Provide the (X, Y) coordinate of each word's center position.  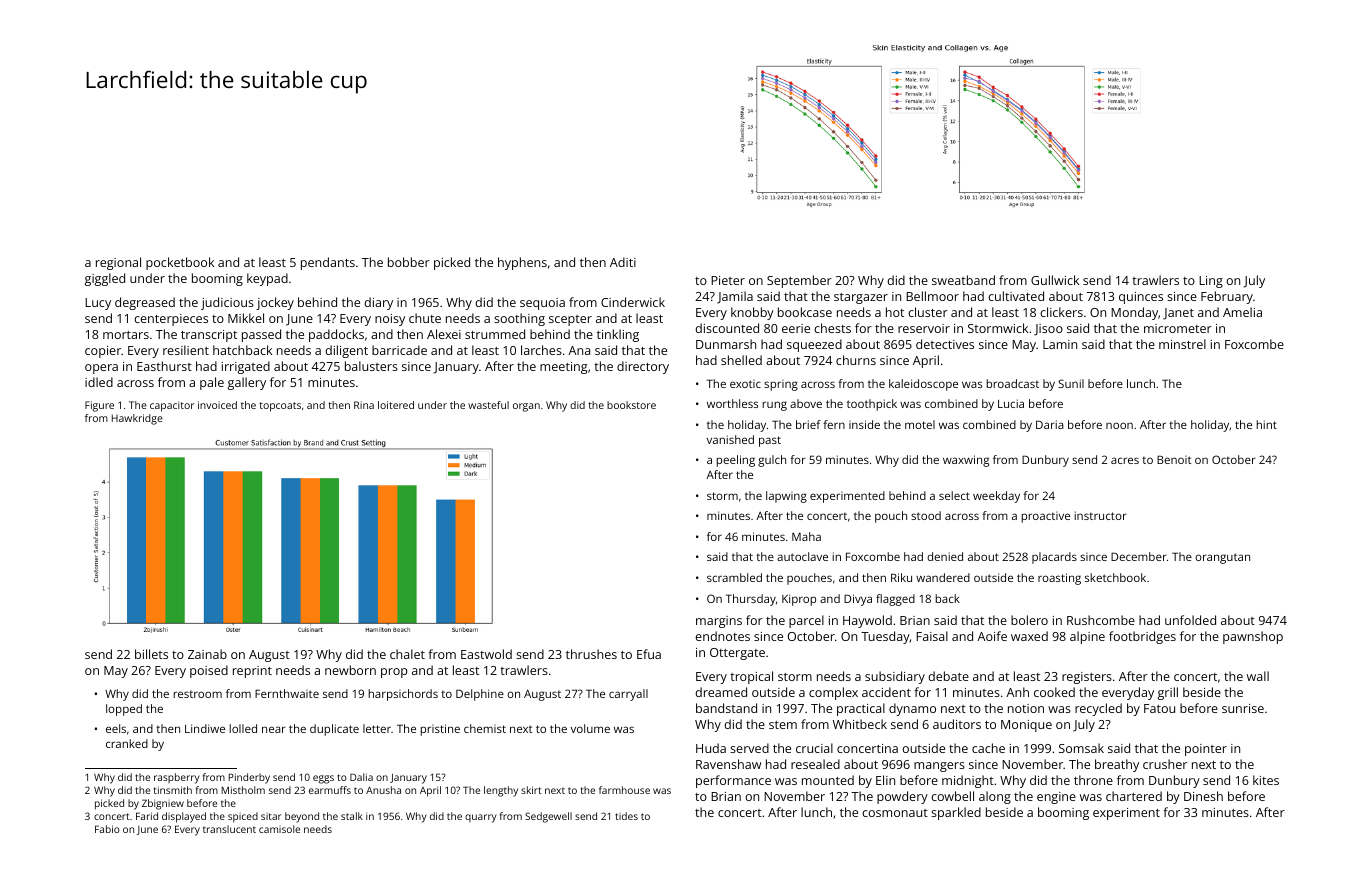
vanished (730, 439)
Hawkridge (137, 419)
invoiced (217, 405)
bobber (409, 262)
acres (1125, 460)
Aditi (623, 262)
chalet (407, 654)
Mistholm (243, 790)
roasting (1059, 579)
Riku (901, 577)
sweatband (963, 280)
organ (526, 407)
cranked (127, 743)
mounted (828, 780)
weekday (996, 497)
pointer (1206, 750)
